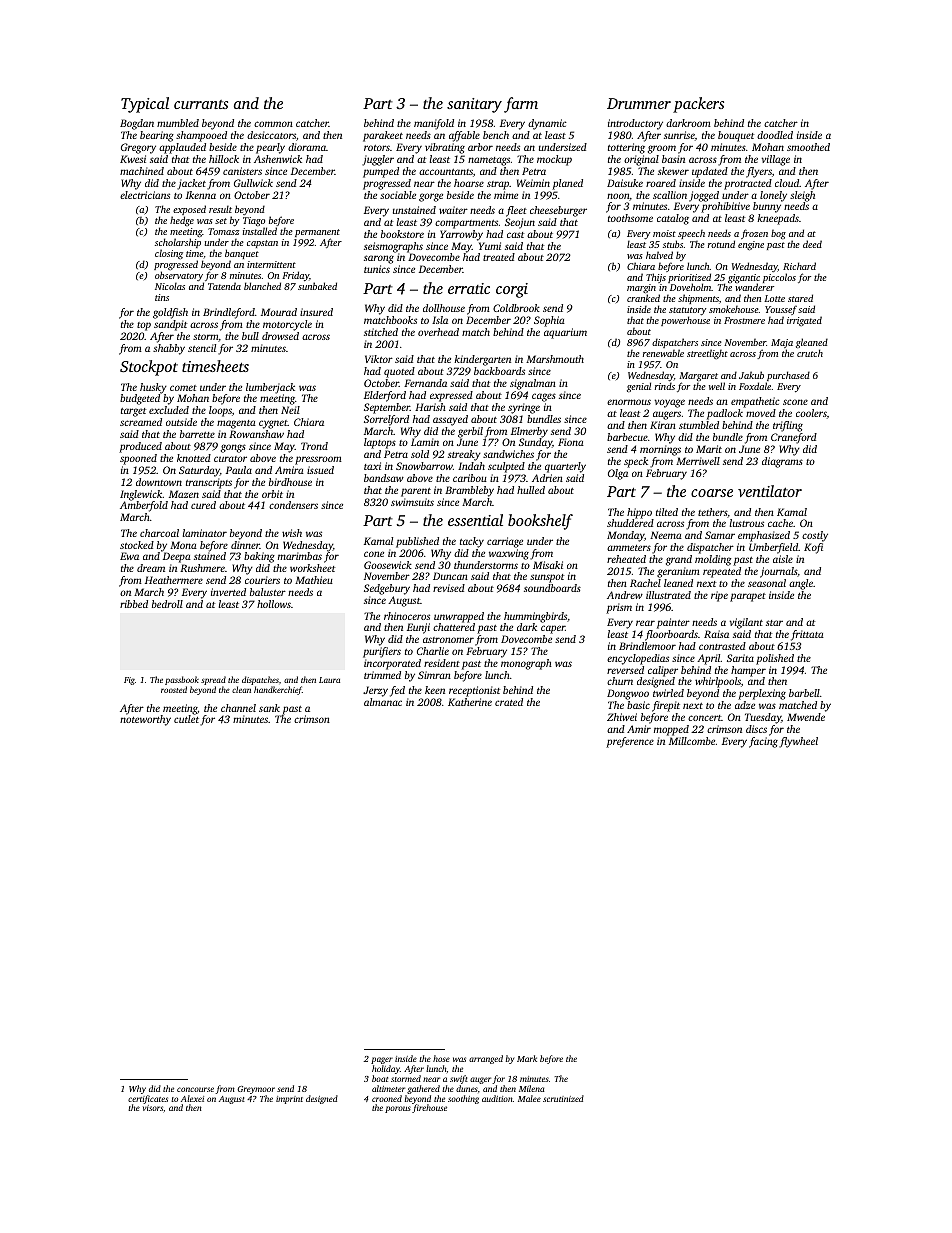 This page has height=1233, width=952. What do you see at coordinates (224, 159) in the page?
I see `hillock` at bounding box center [224, 159].
